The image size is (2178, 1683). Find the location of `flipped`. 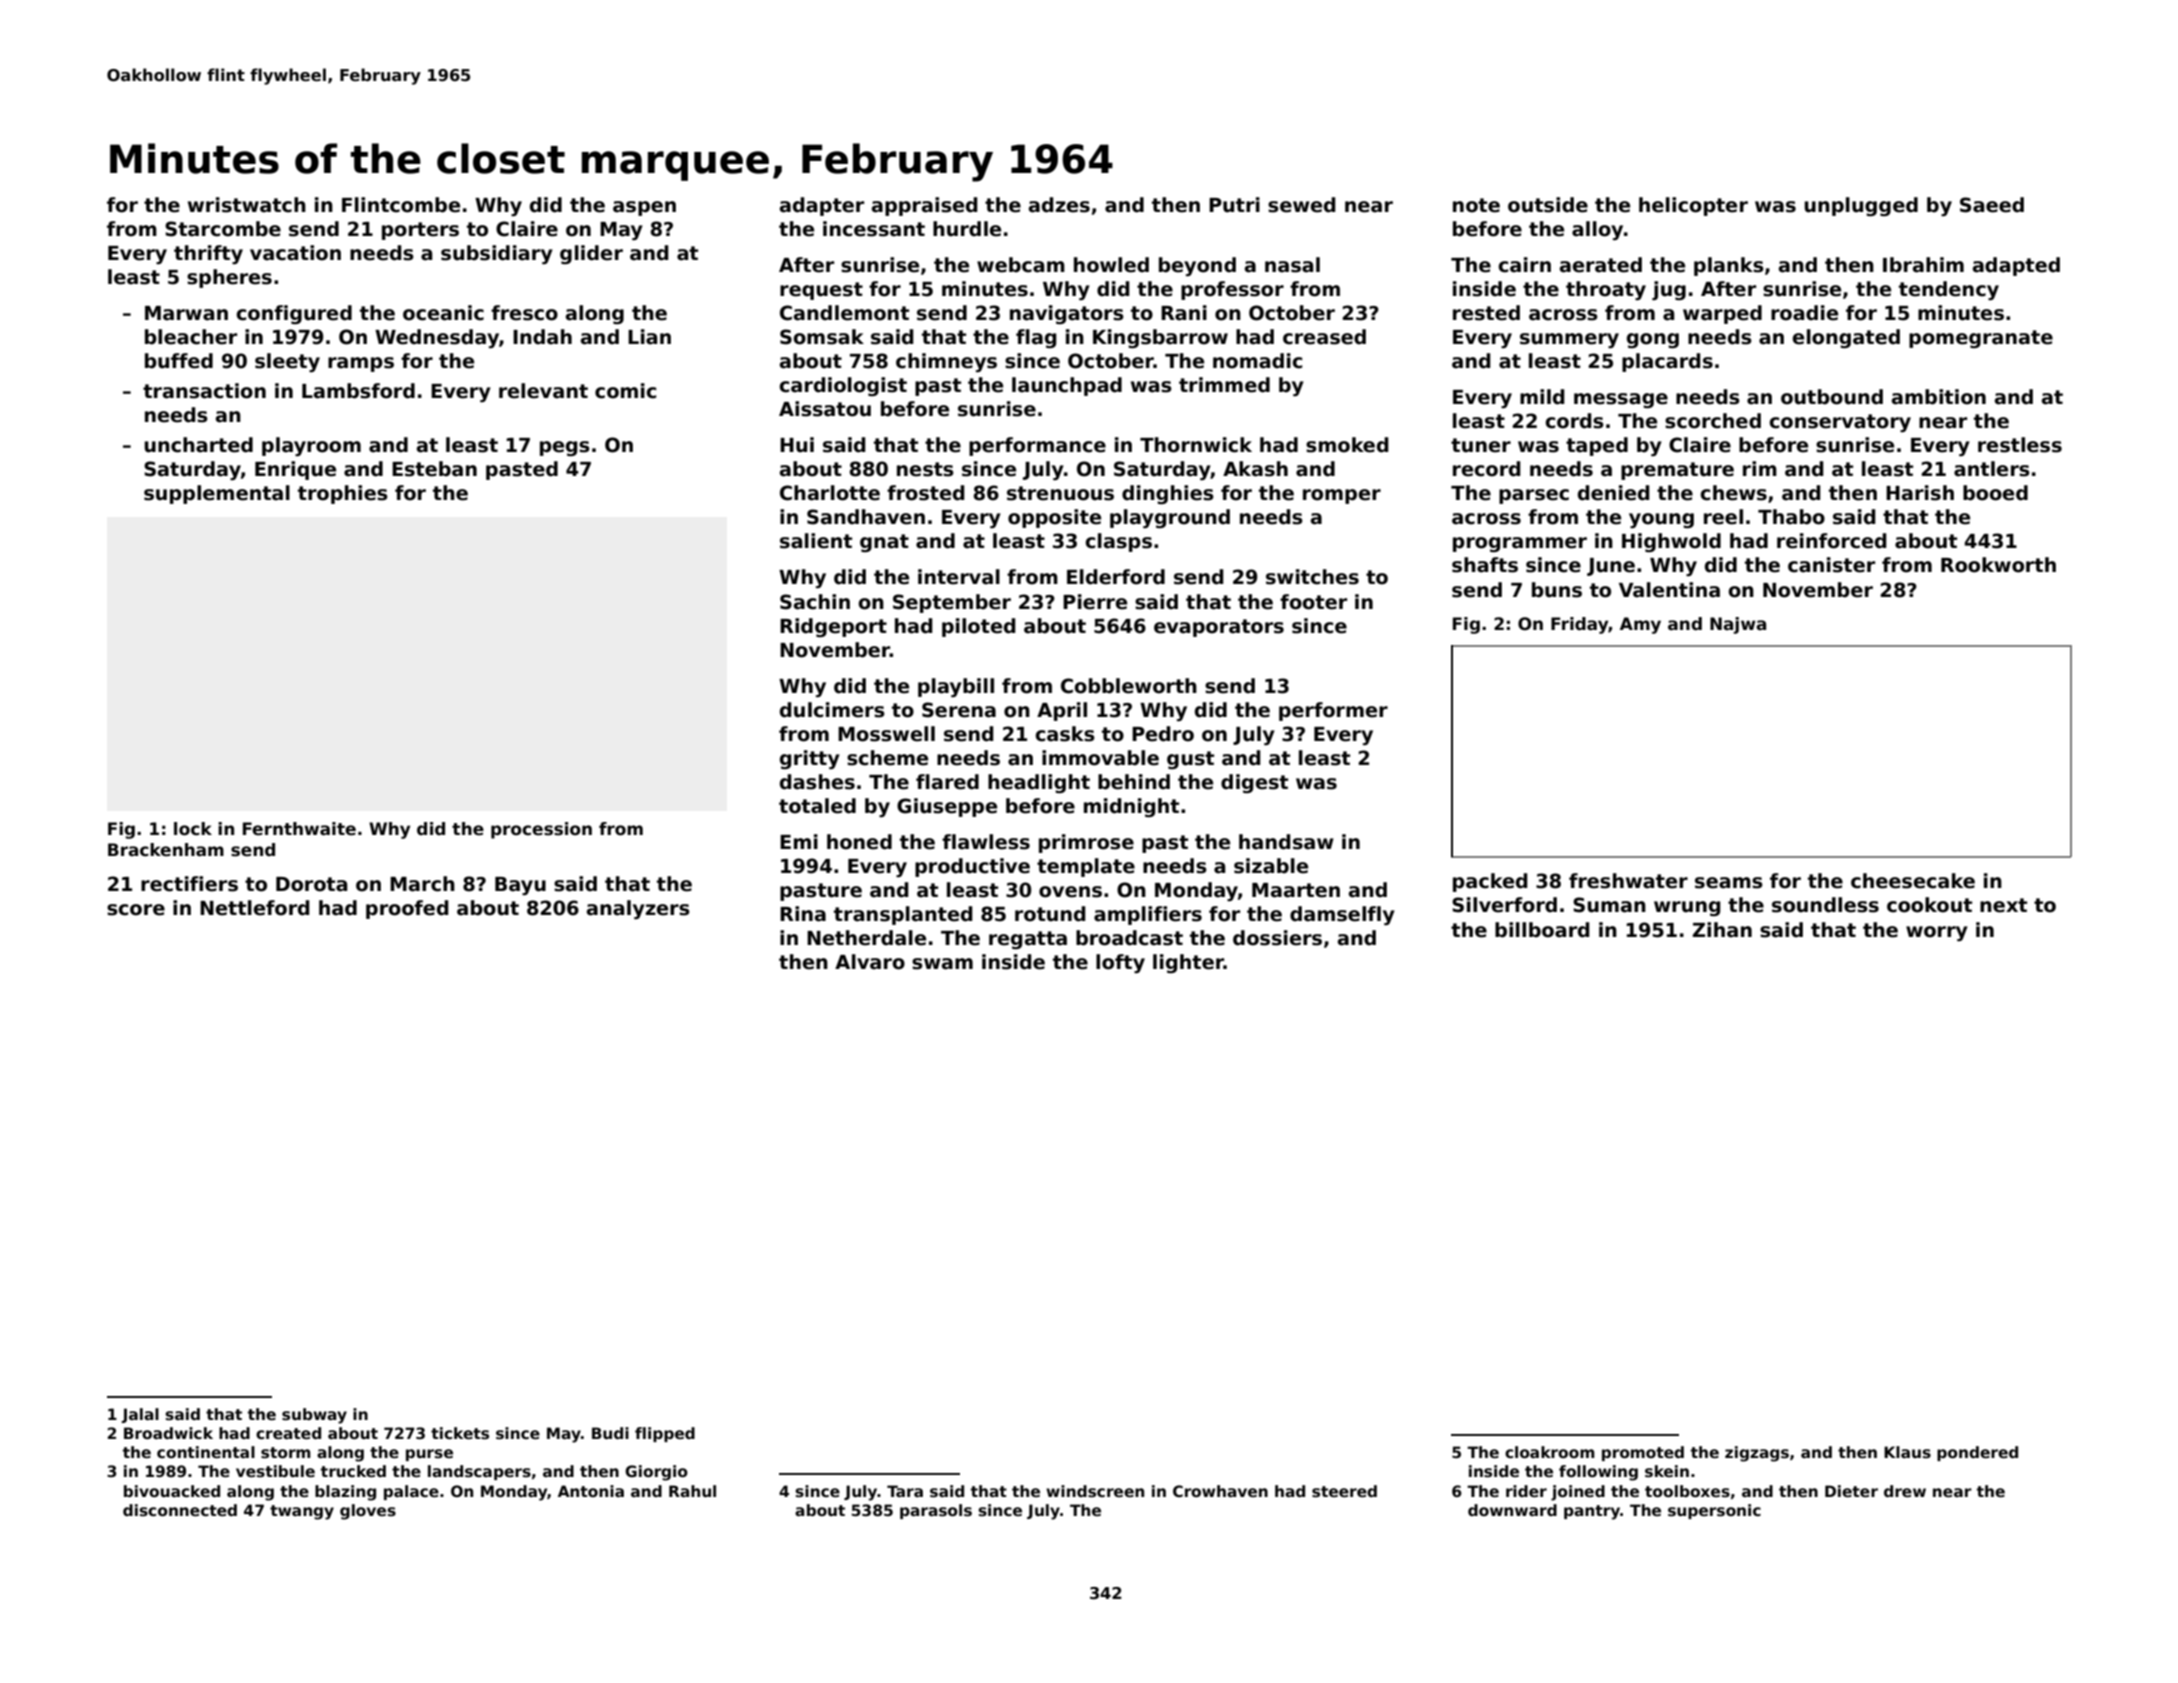

flipped is located at coordinates (665, 1434).
